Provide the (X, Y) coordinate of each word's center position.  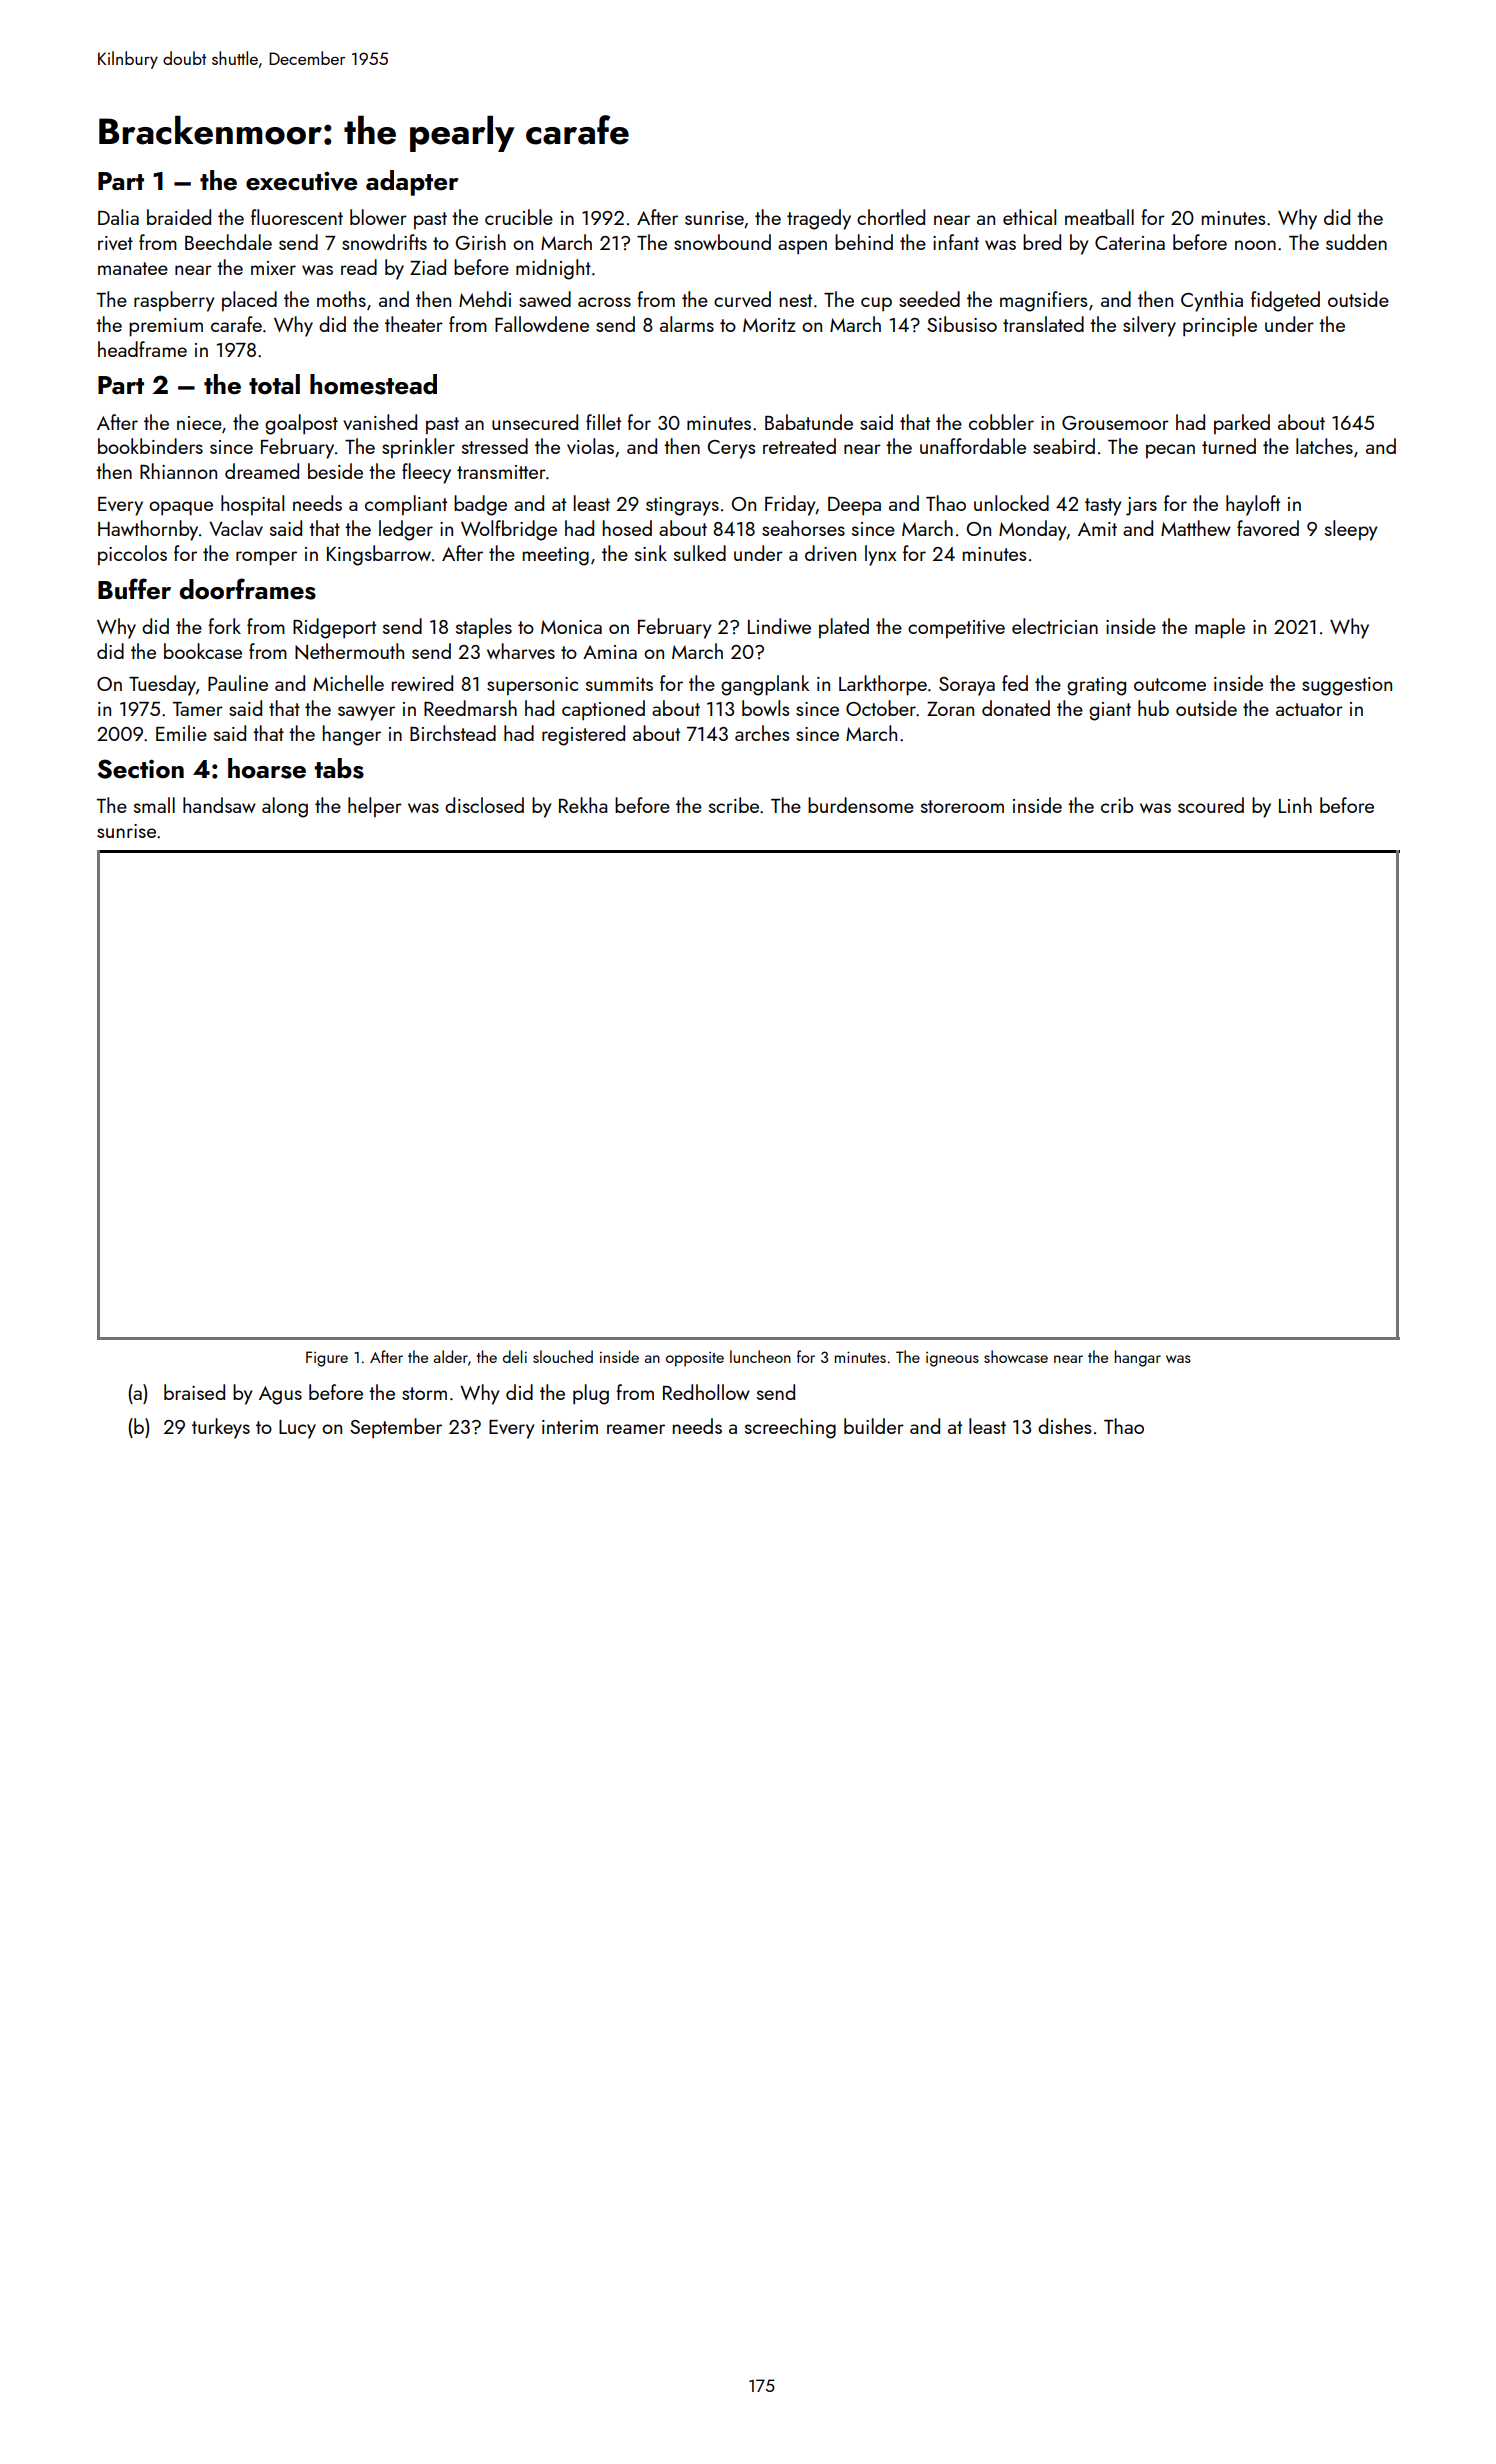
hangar (1138, 1358)
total (274, 384)
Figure (327, 1359)
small (154, 805)
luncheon (760, 1356)
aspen (802, 247)
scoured (1211, 805)
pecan (1170, 451)
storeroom (962, 806)
